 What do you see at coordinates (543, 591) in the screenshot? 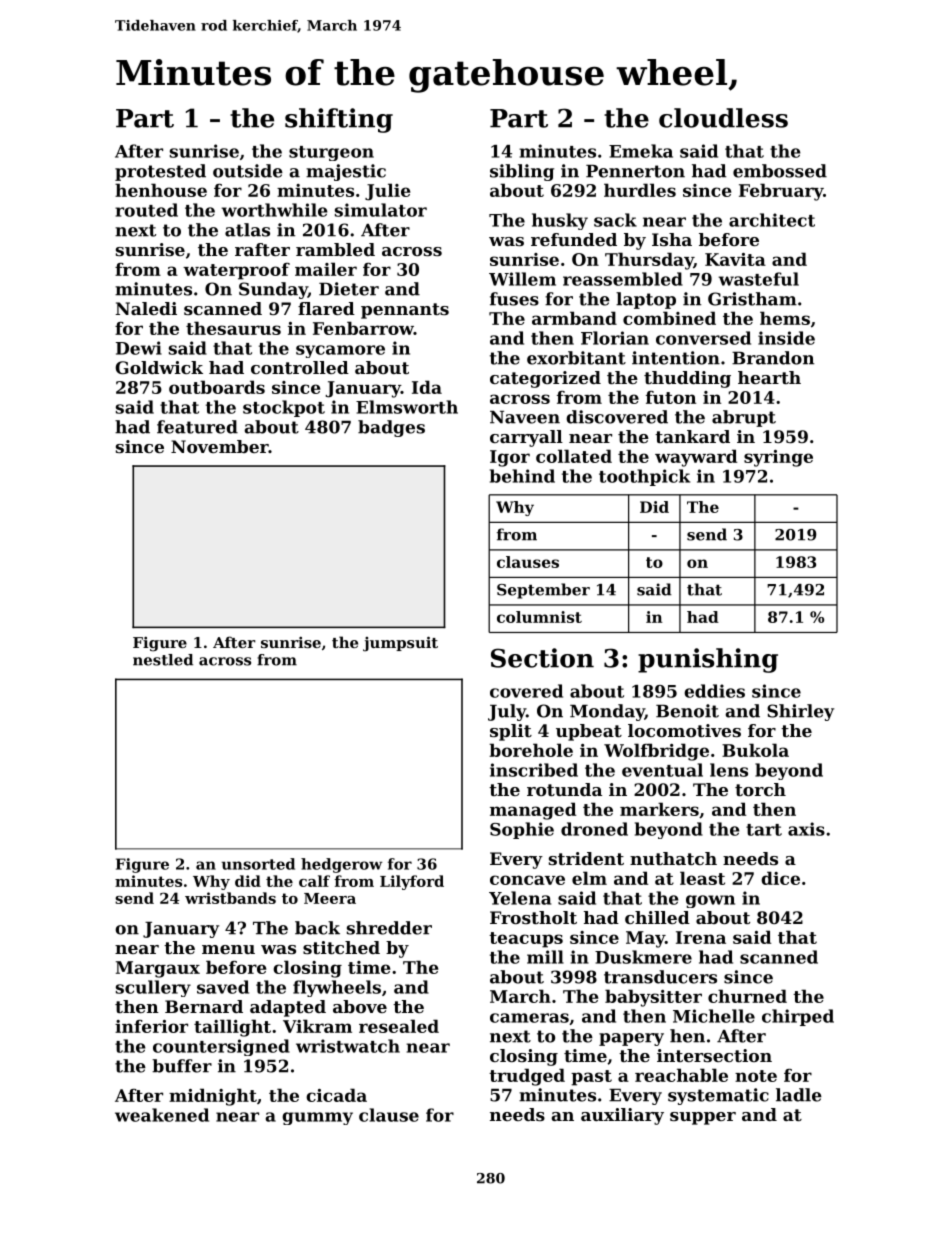
I see `September` at bounding box center [543, 591].
